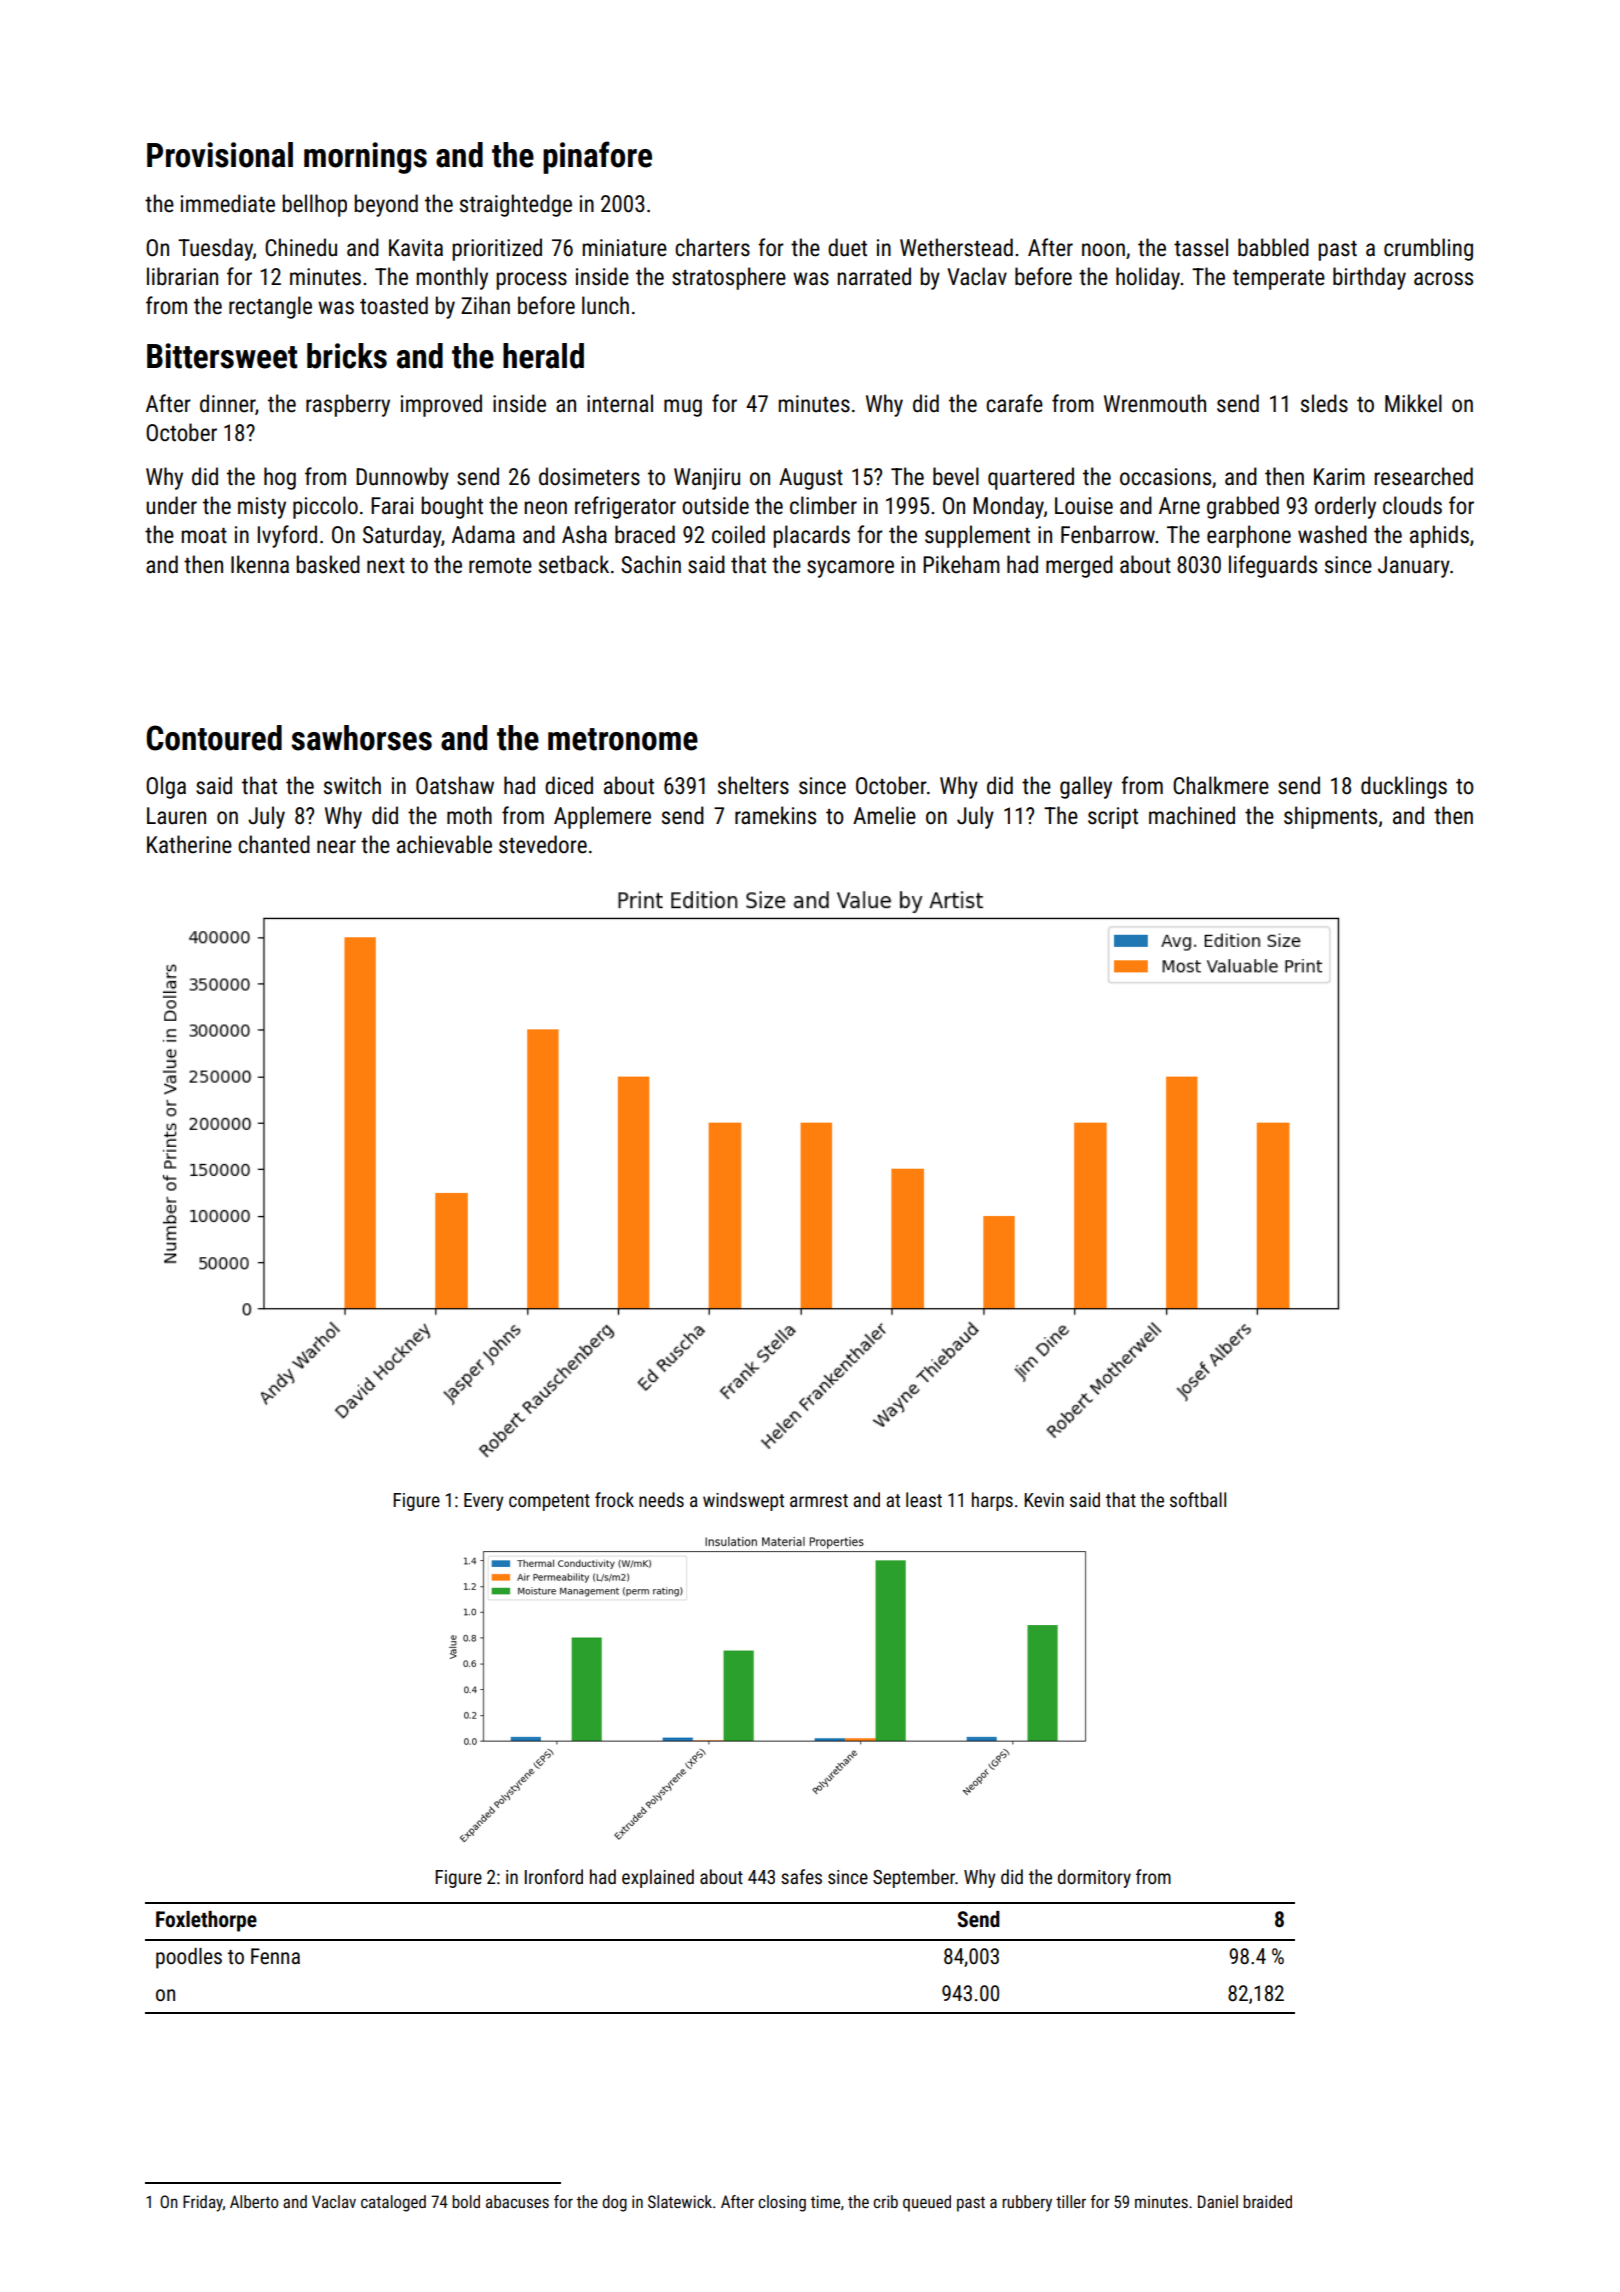 Image resolution: width=1620 pixels, height=2292 pixels. Describe the element at coordinates (483, 1502) in the image. I see `Every` at that location.
